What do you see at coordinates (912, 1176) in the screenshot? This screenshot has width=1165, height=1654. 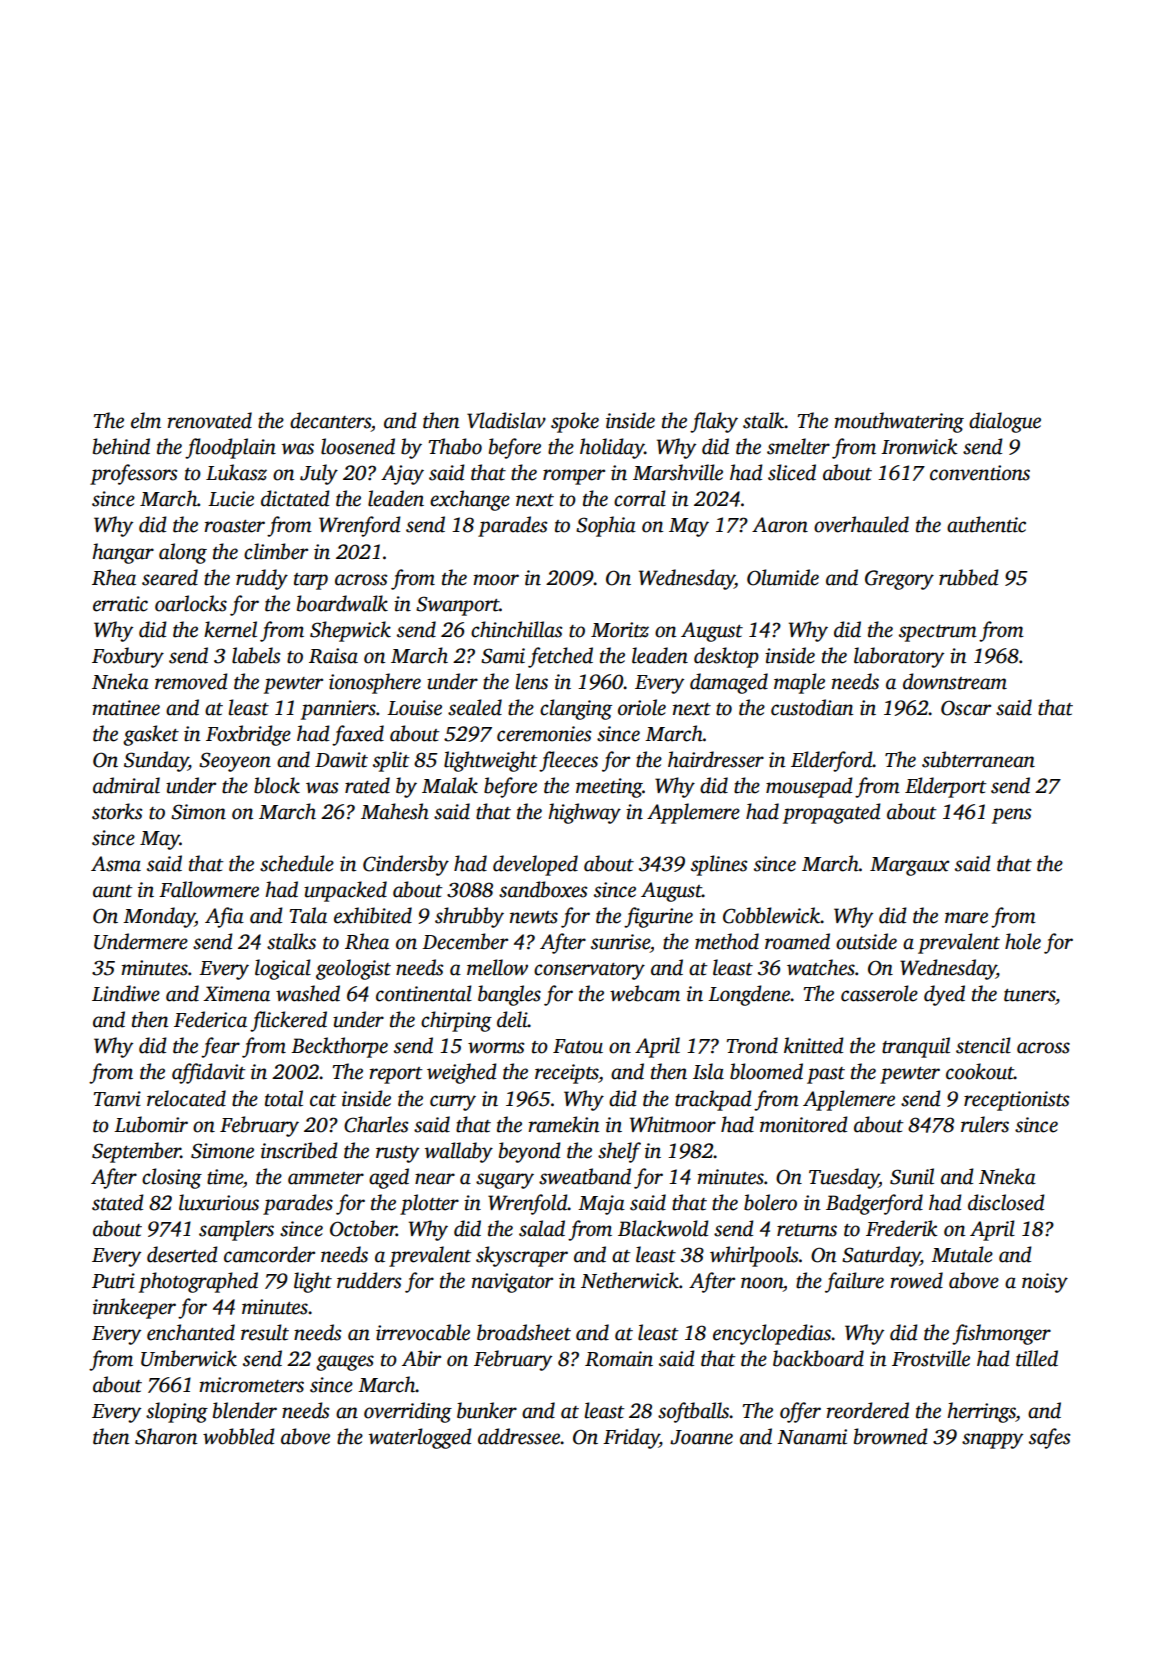 I see `Sunil` at bounding box center [912, 1176].
